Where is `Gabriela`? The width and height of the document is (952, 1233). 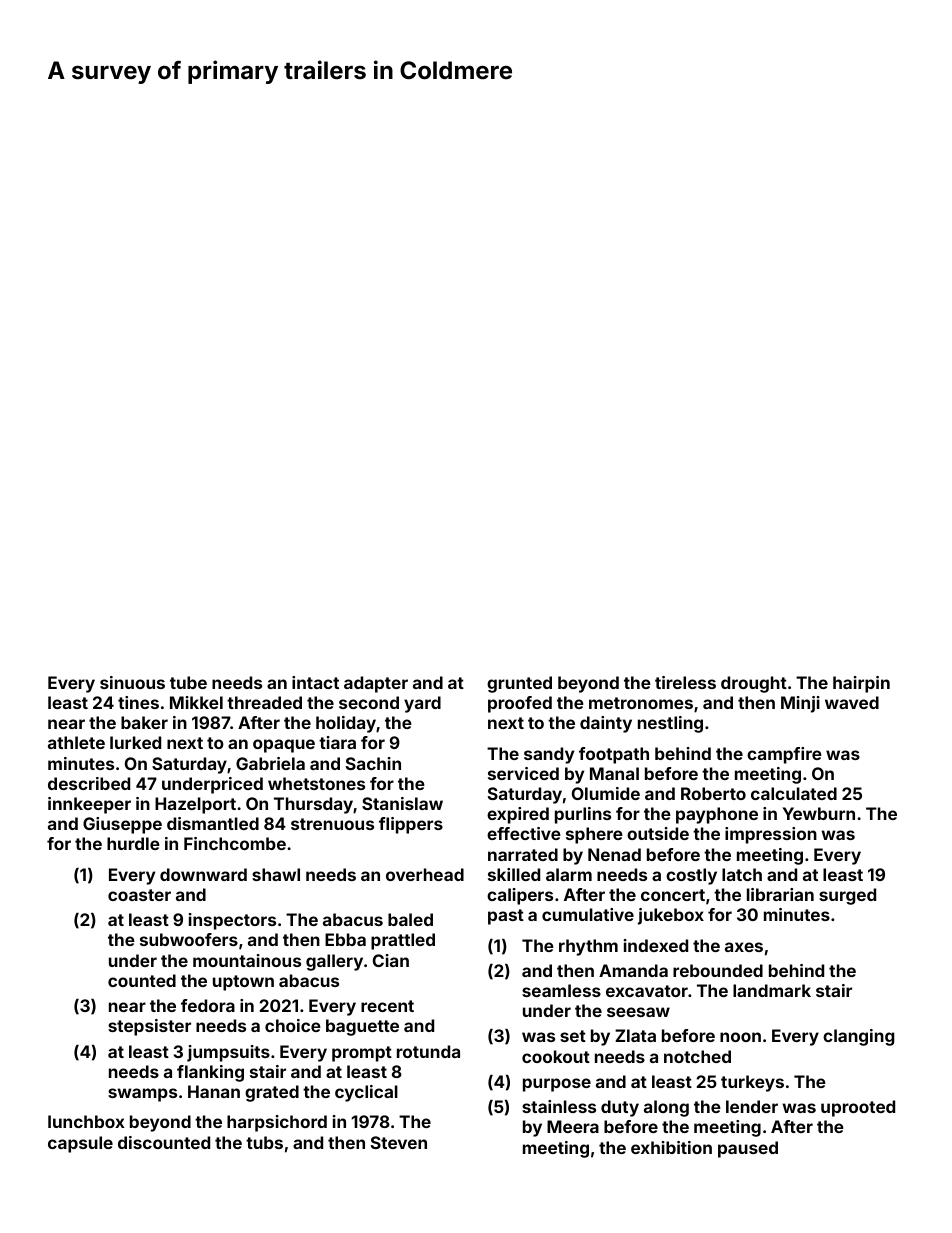 Gabriela is located at coordinates (270, 763).
